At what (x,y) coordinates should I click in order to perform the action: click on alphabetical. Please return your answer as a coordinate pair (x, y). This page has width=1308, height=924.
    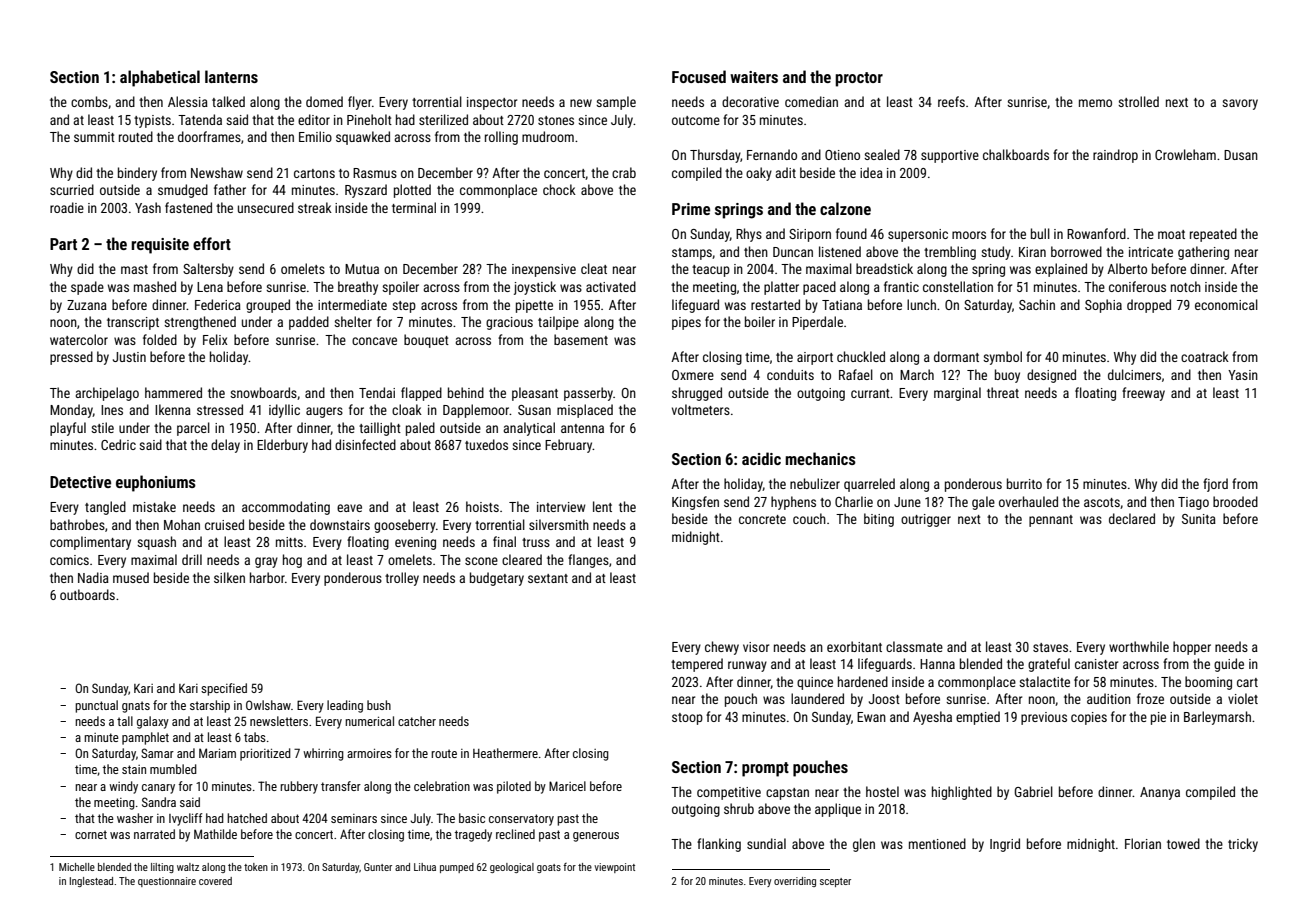
    Looking at the image, I should click on (160, 78).
